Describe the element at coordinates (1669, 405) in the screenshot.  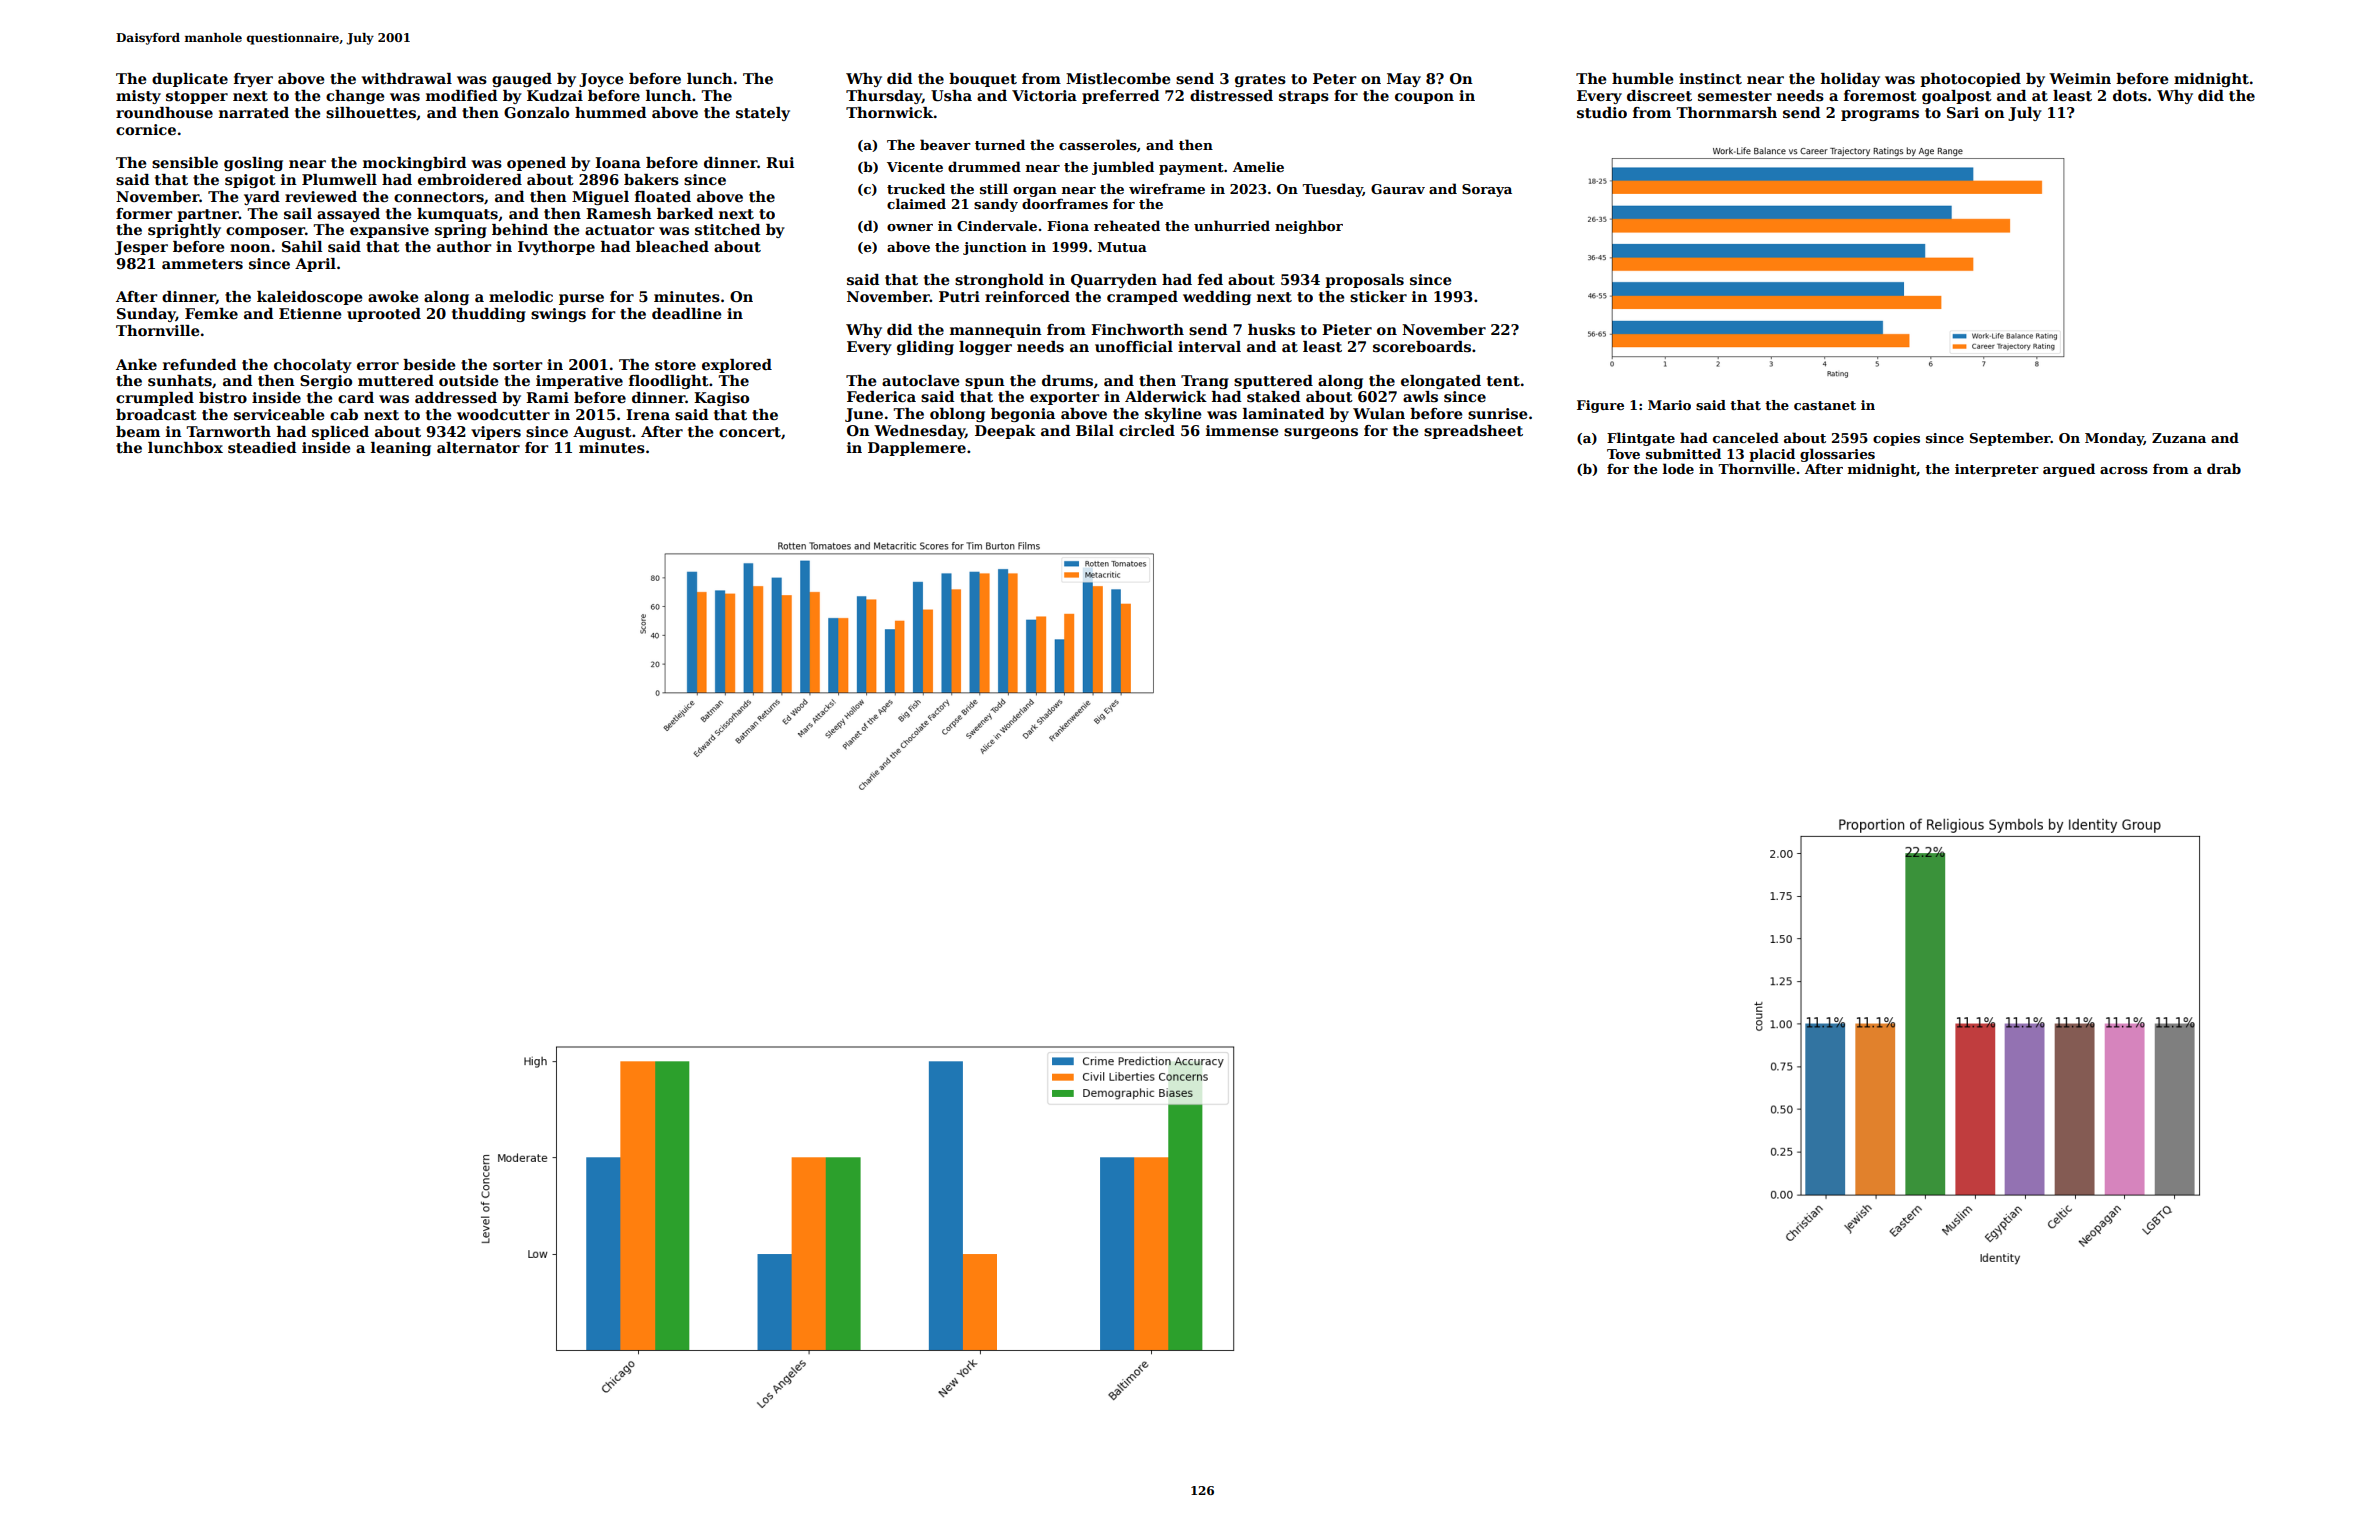
I see `Mario` at that location.
